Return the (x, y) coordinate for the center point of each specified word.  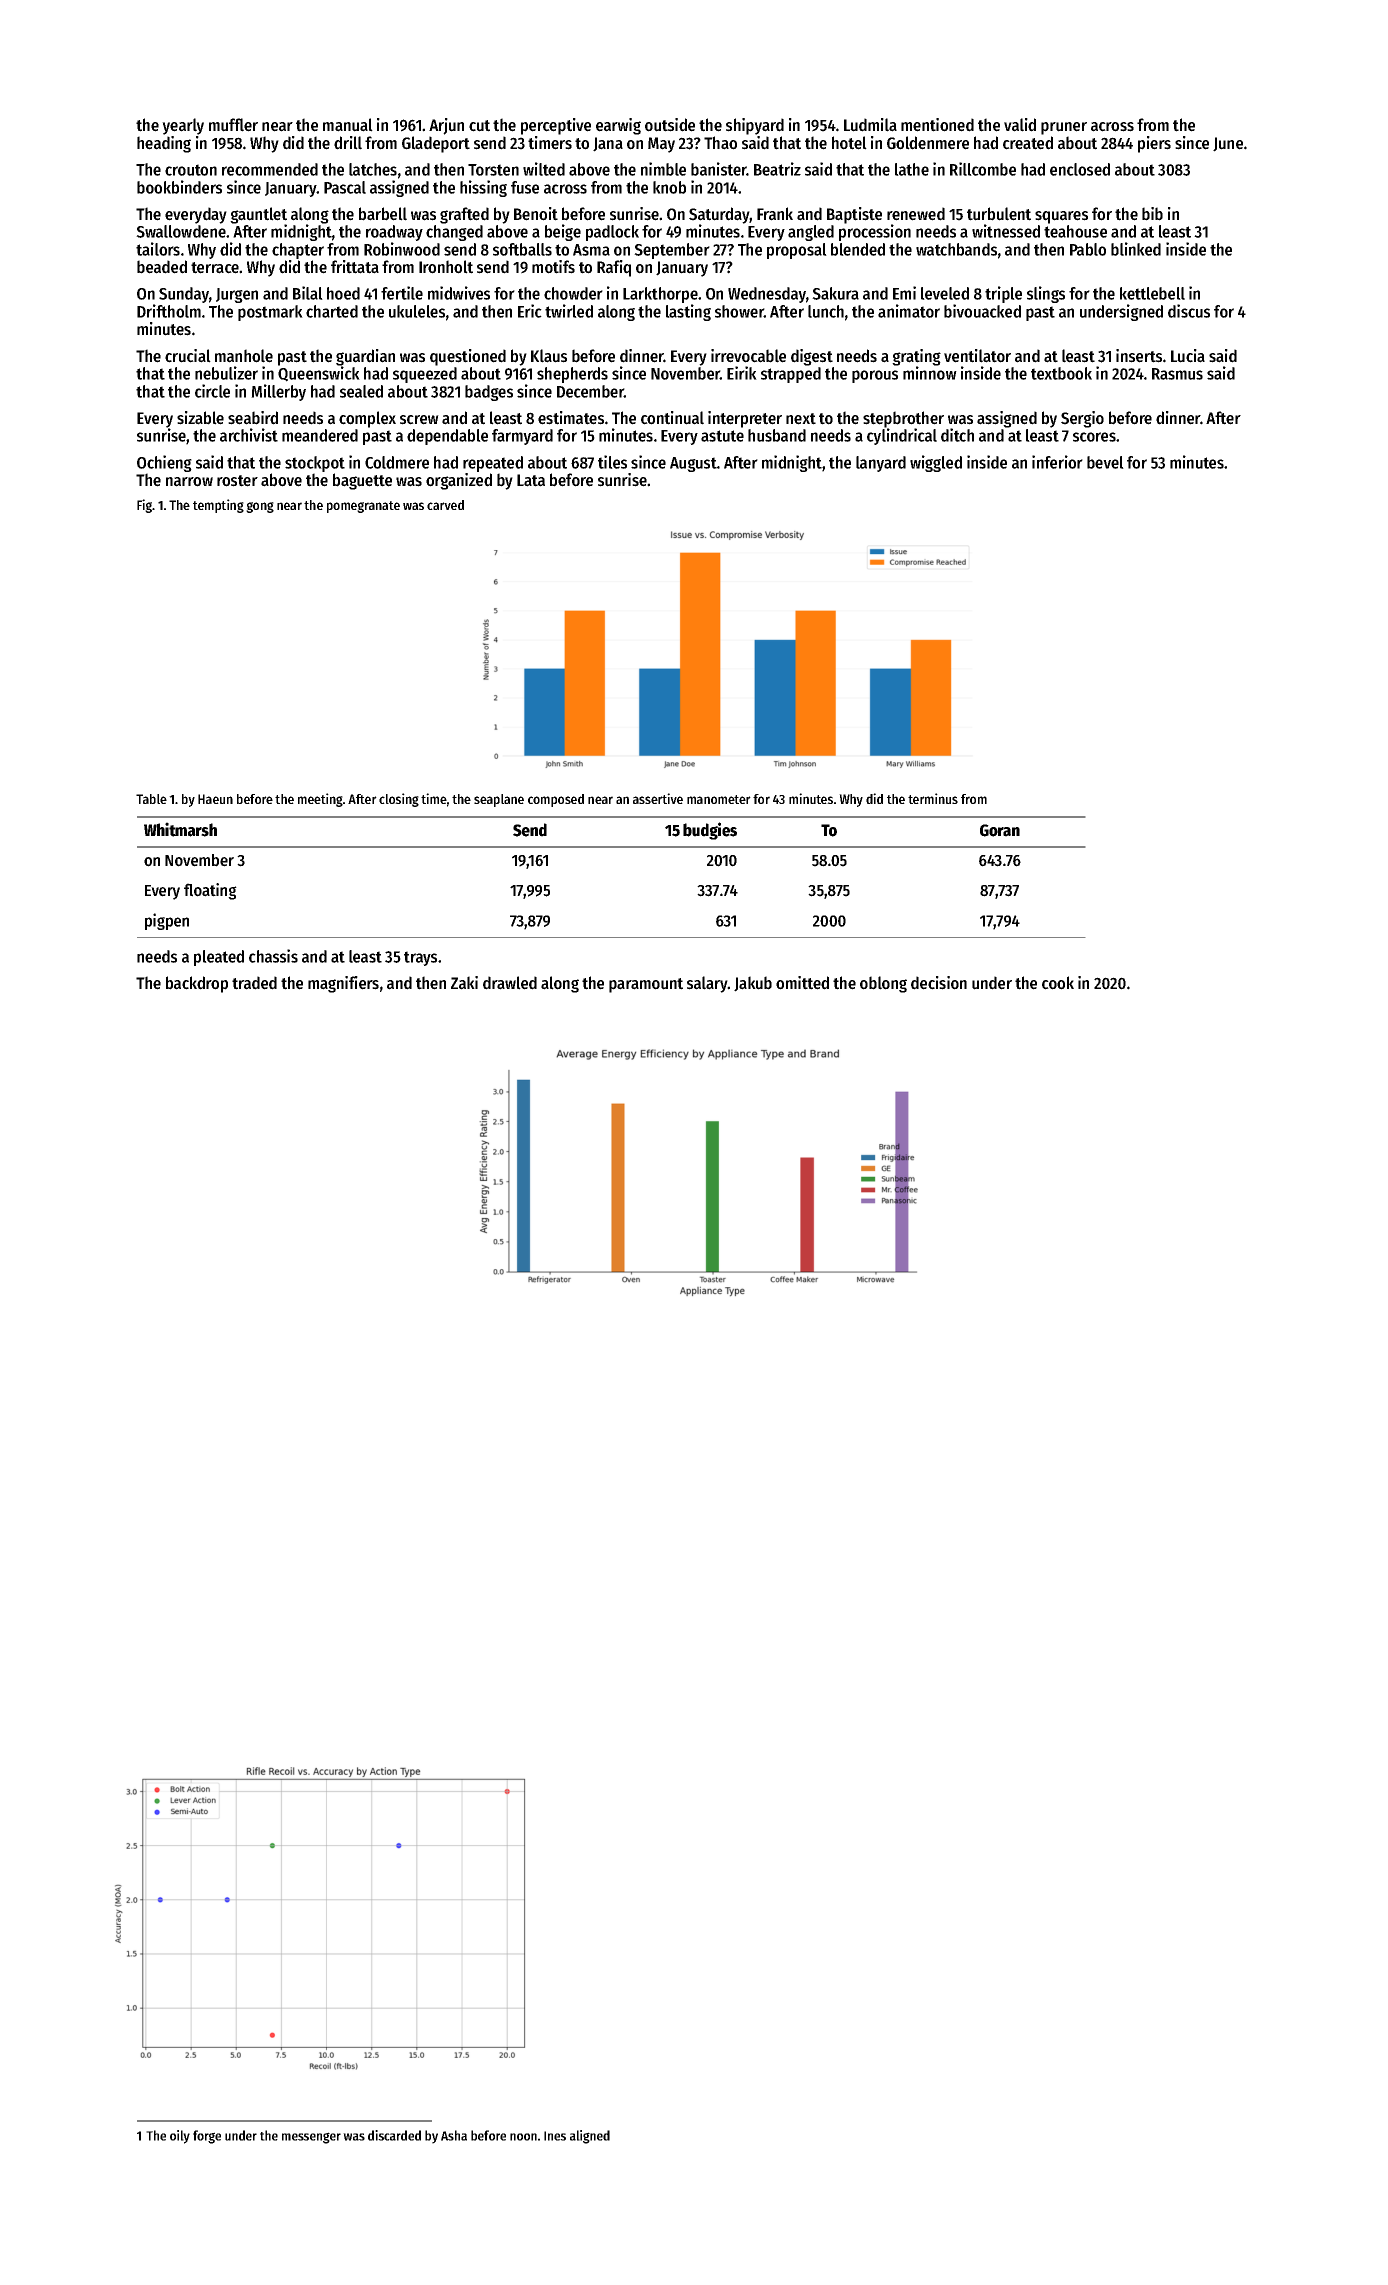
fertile (402, 293)
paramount (646, 985)
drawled (510, 983)
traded (254, 983)
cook (1058, 983)
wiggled (936, 463)
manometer (719, 799)
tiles (612, 462)
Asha (454, 2135)
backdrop (197, 984)
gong (260, 507)
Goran (1000, 830)
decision (939, 983)
